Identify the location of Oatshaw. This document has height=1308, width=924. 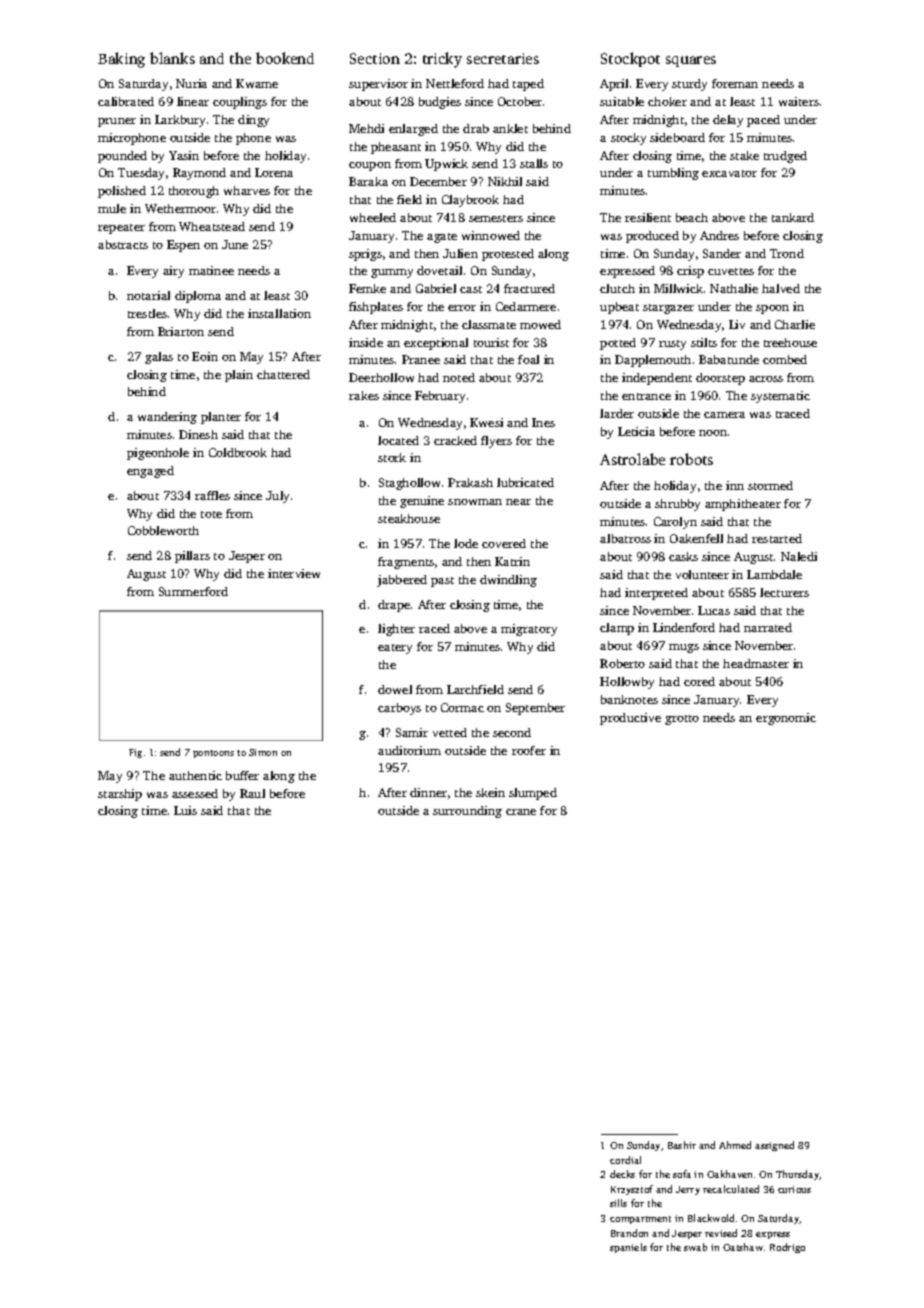
(743, 1247).
